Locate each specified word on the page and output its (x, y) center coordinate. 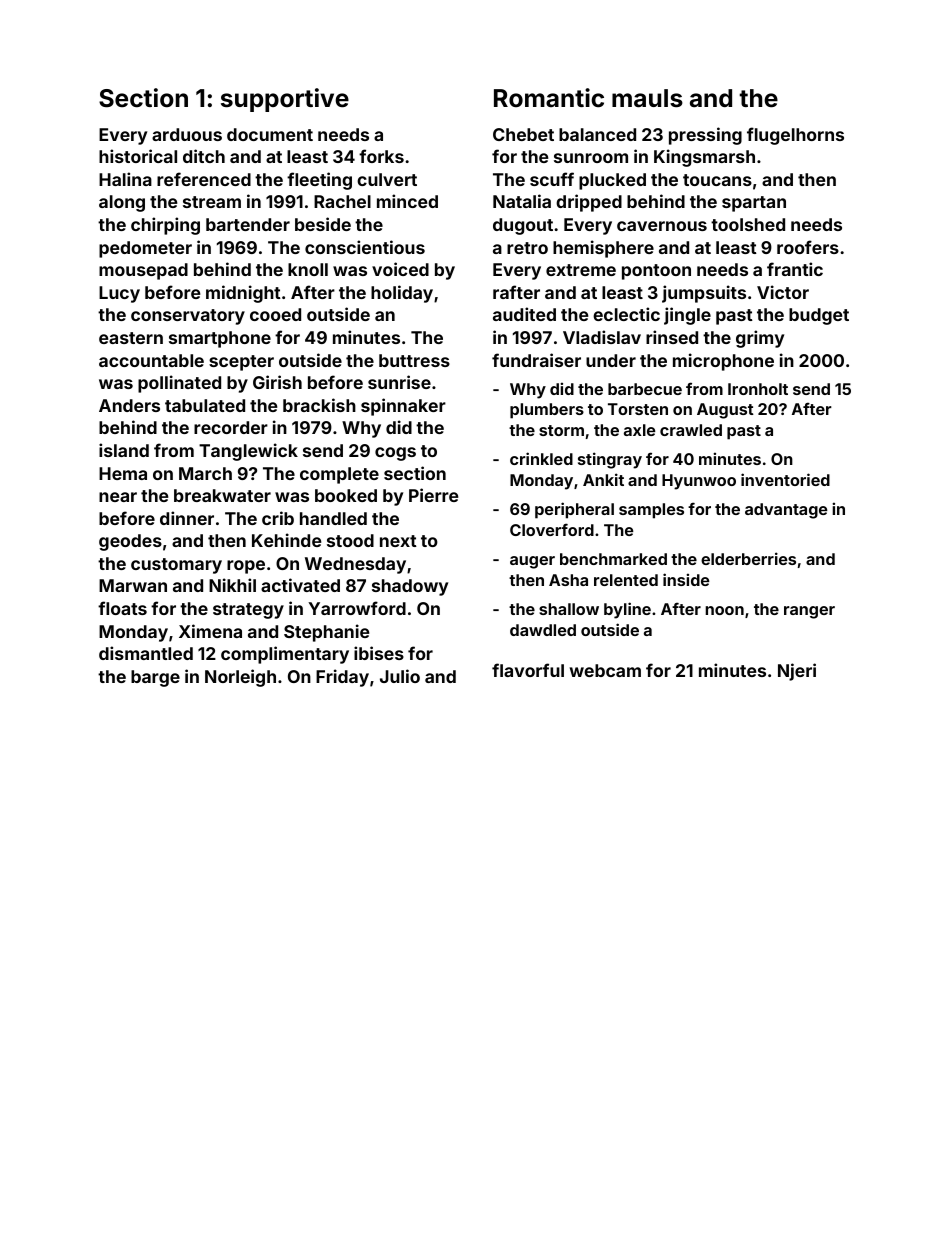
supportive (285, 100)
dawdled (543, 630)
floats (122, 608)
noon (724, 610)
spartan (754, 204)
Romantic (549, 98)
